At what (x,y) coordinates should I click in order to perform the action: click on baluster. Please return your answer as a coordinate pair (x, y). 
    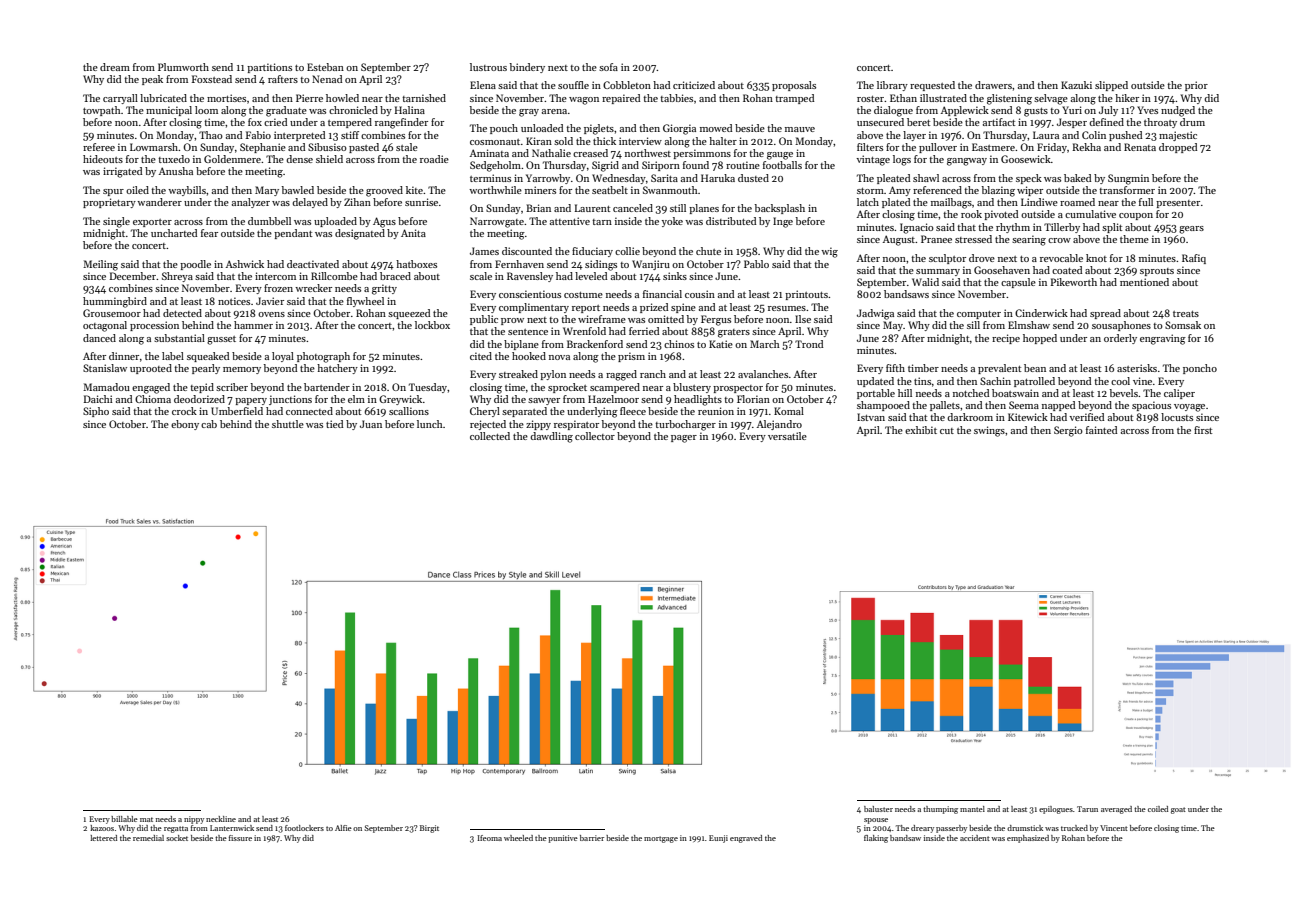
    Looking at the image, I should click on (878, 809).
